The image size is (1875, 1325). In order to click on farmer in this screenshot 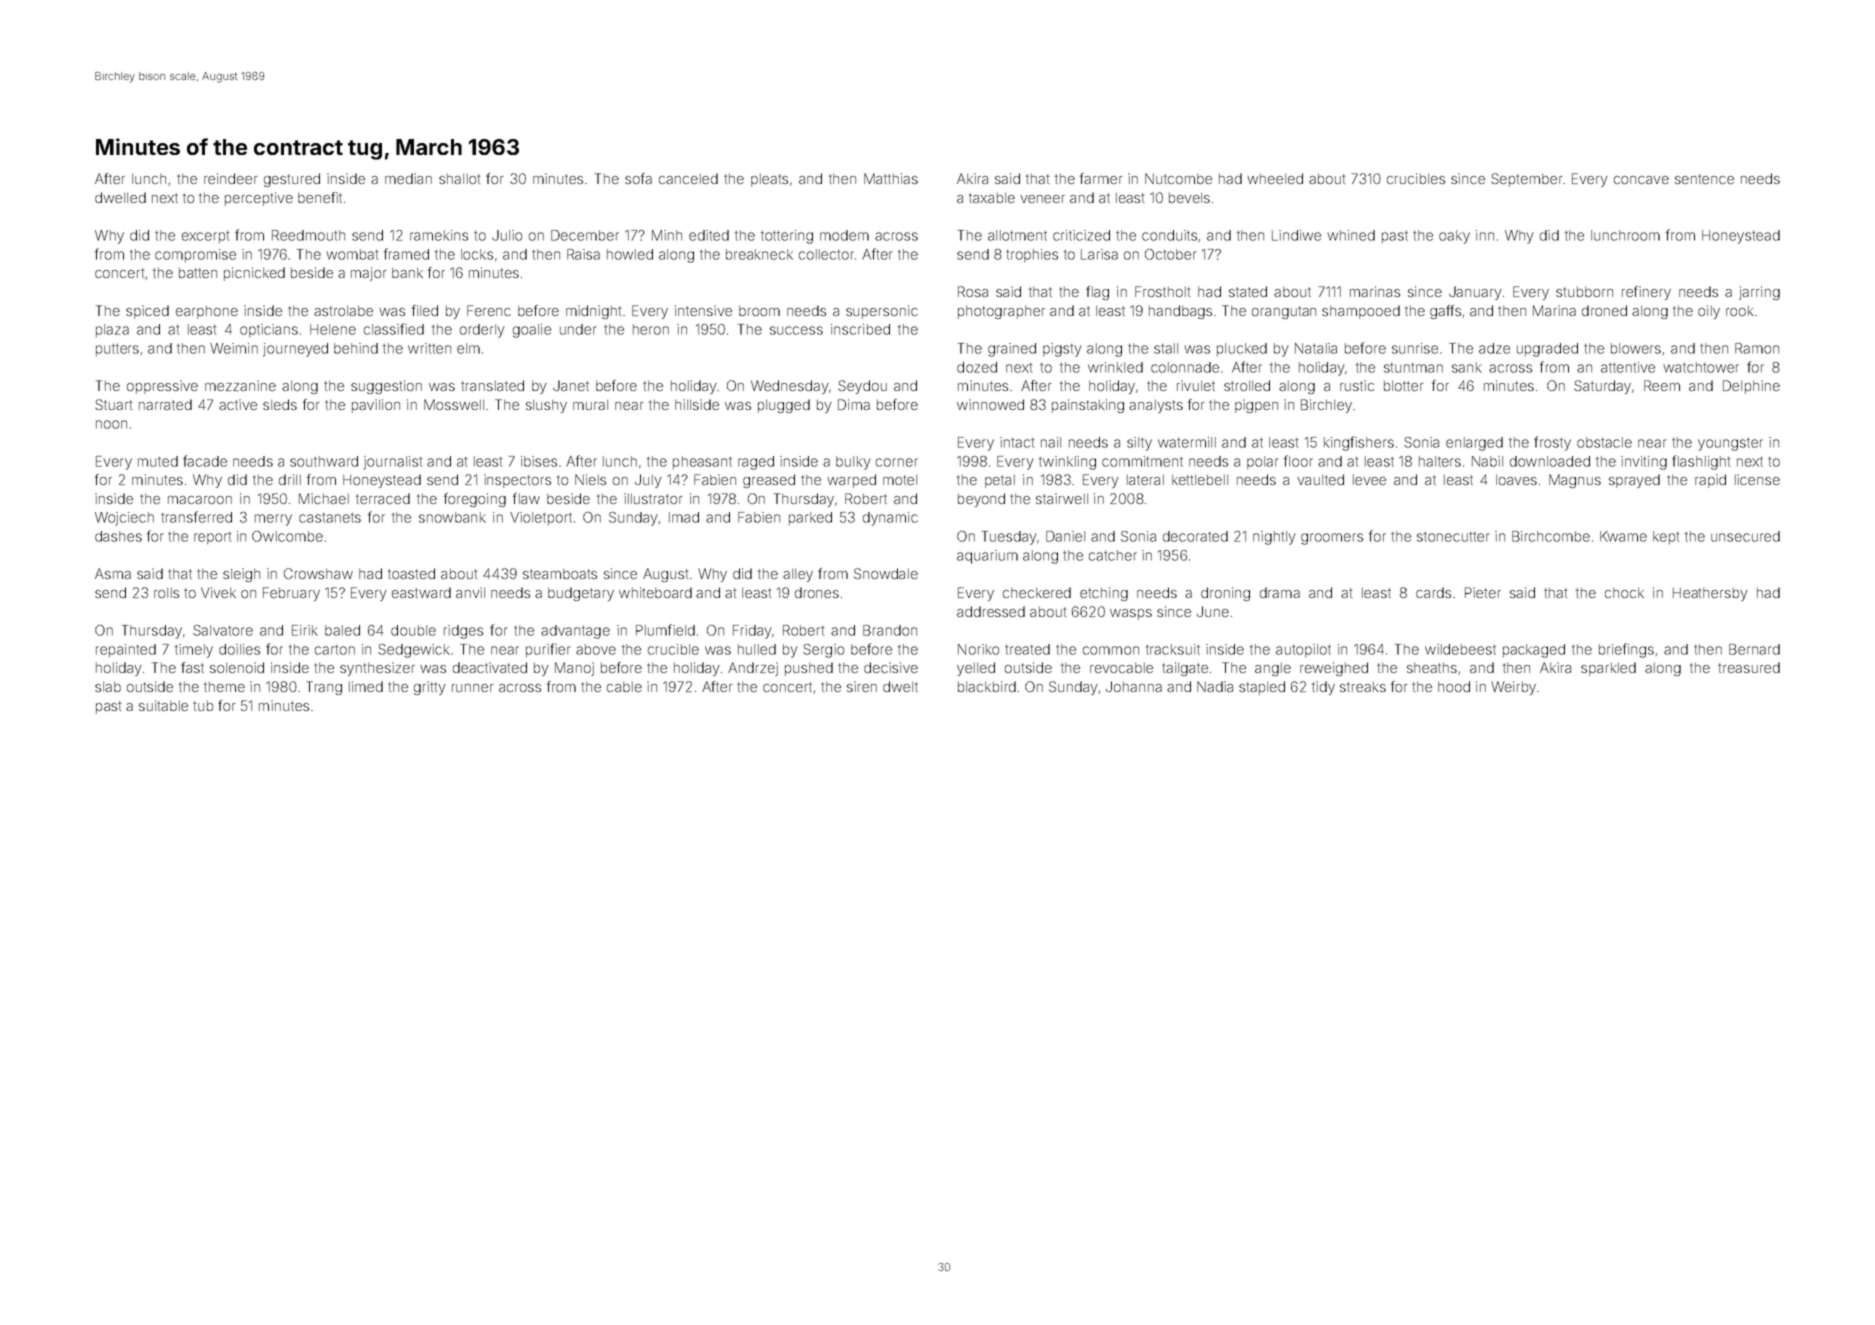, I will do `click(1101, 178)`.
